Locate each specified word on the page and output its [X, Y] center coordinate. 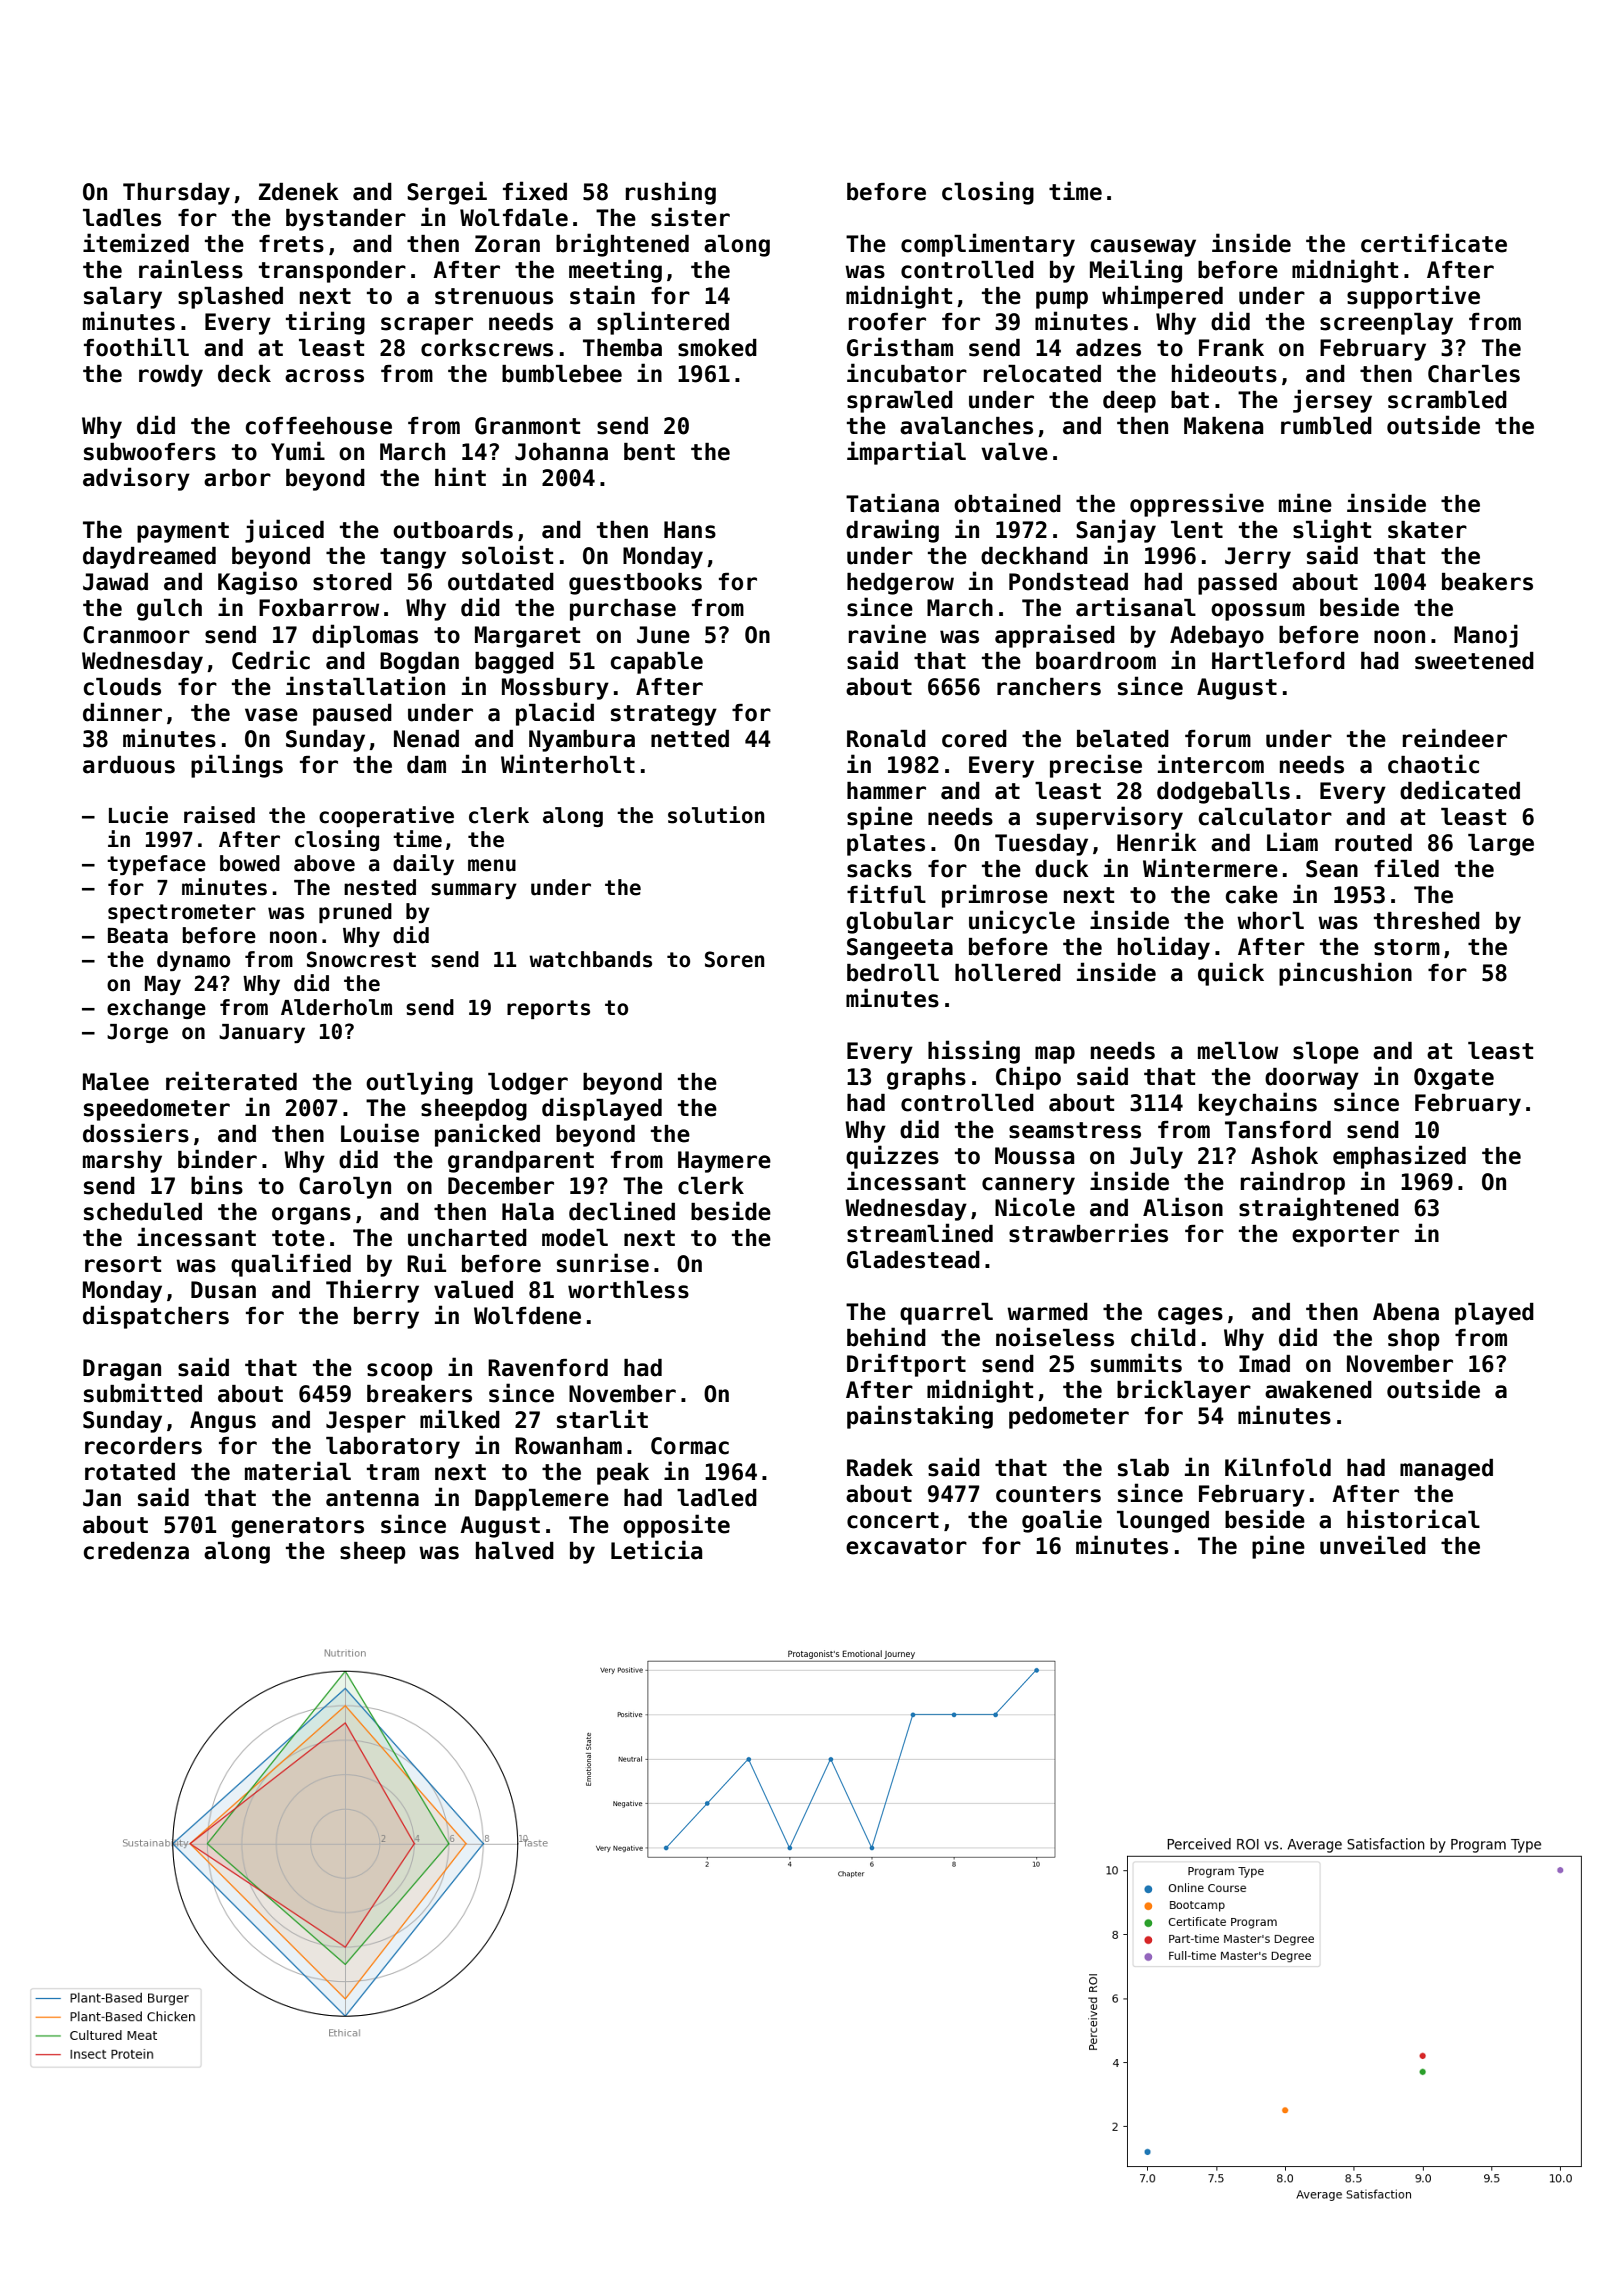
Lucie [138, 815]
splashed [230, 298]
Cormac [690, 1446]
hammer [886, 791]
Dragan [122, 1370]
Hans [690, 530]
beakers [1487, 582]
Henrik [1157, 842]
